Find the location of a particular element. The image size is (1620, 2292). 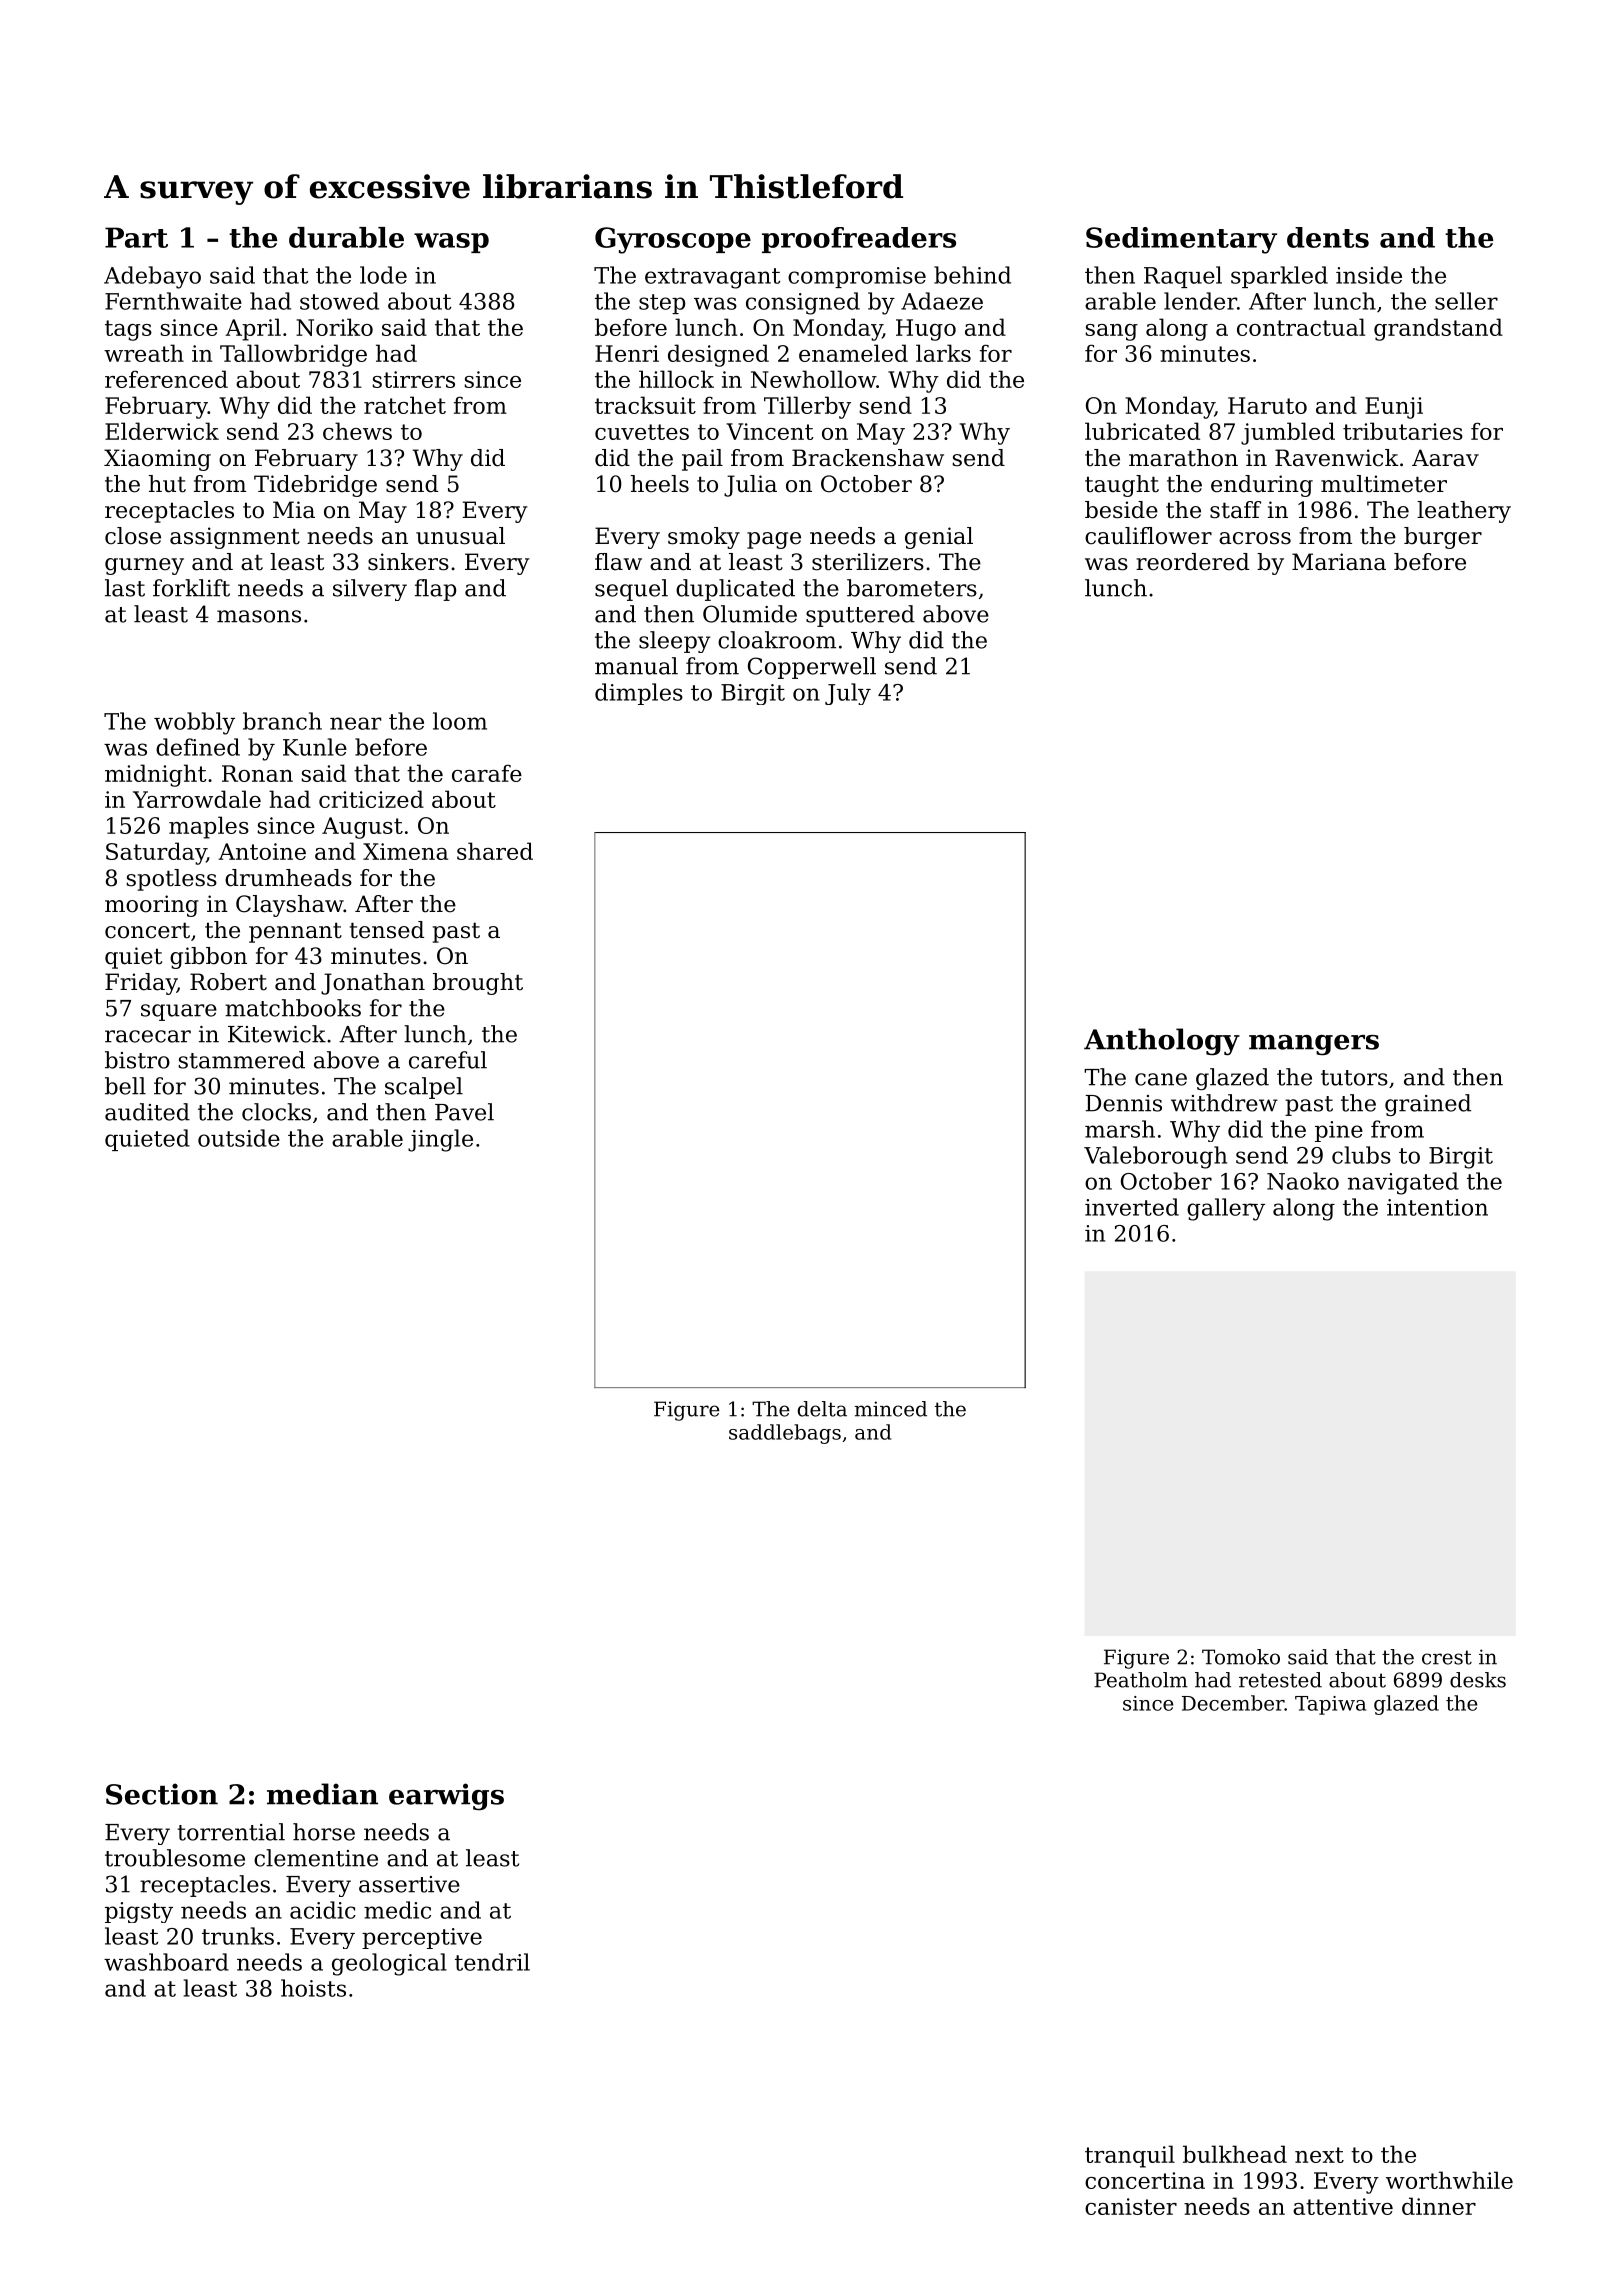

Tomoko is located at coordinates (1241, 1657).
